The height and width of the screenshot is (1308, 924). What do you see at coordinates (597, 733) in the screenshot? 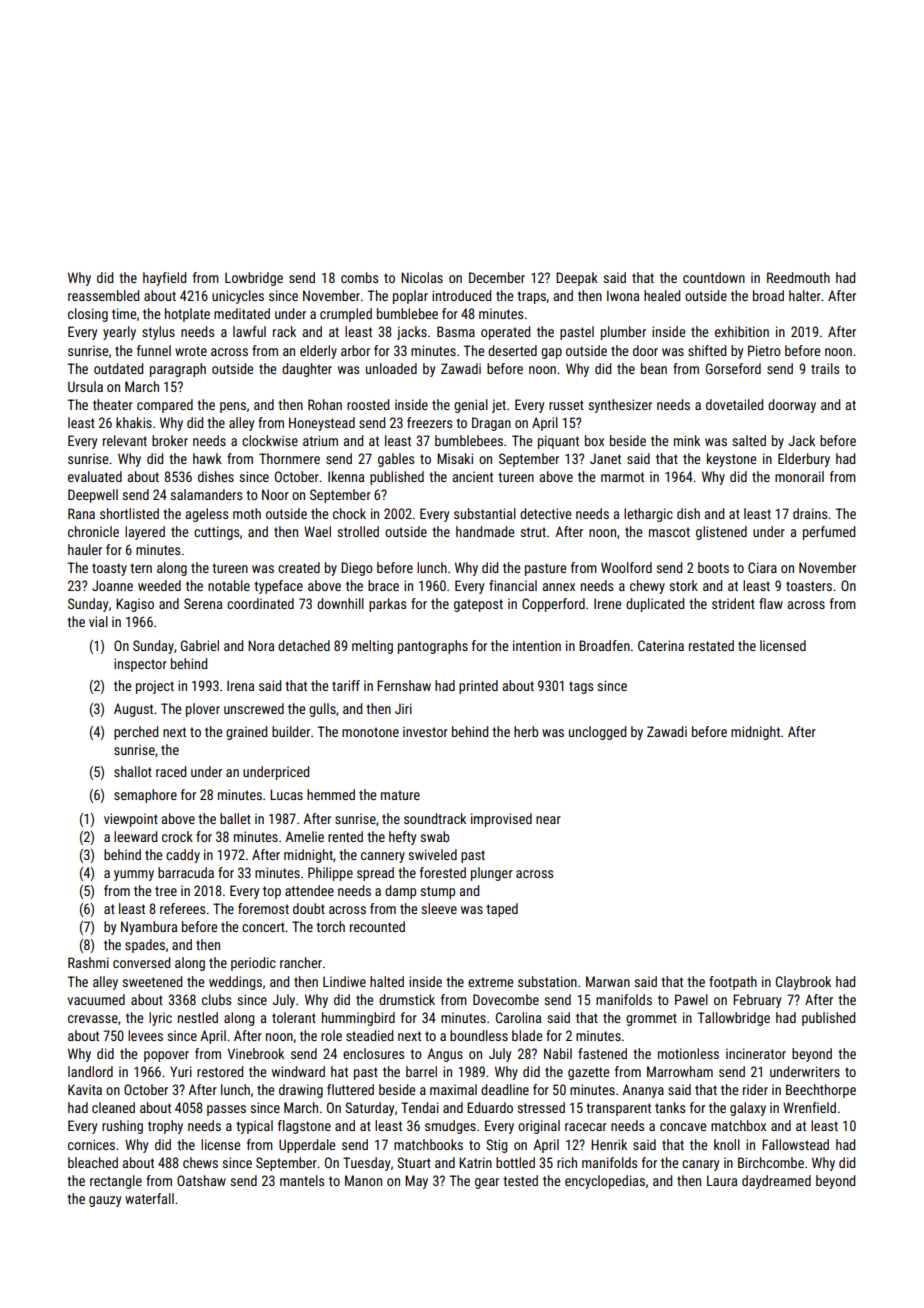
I see `unclogged` at bounding box center [597, 733].
